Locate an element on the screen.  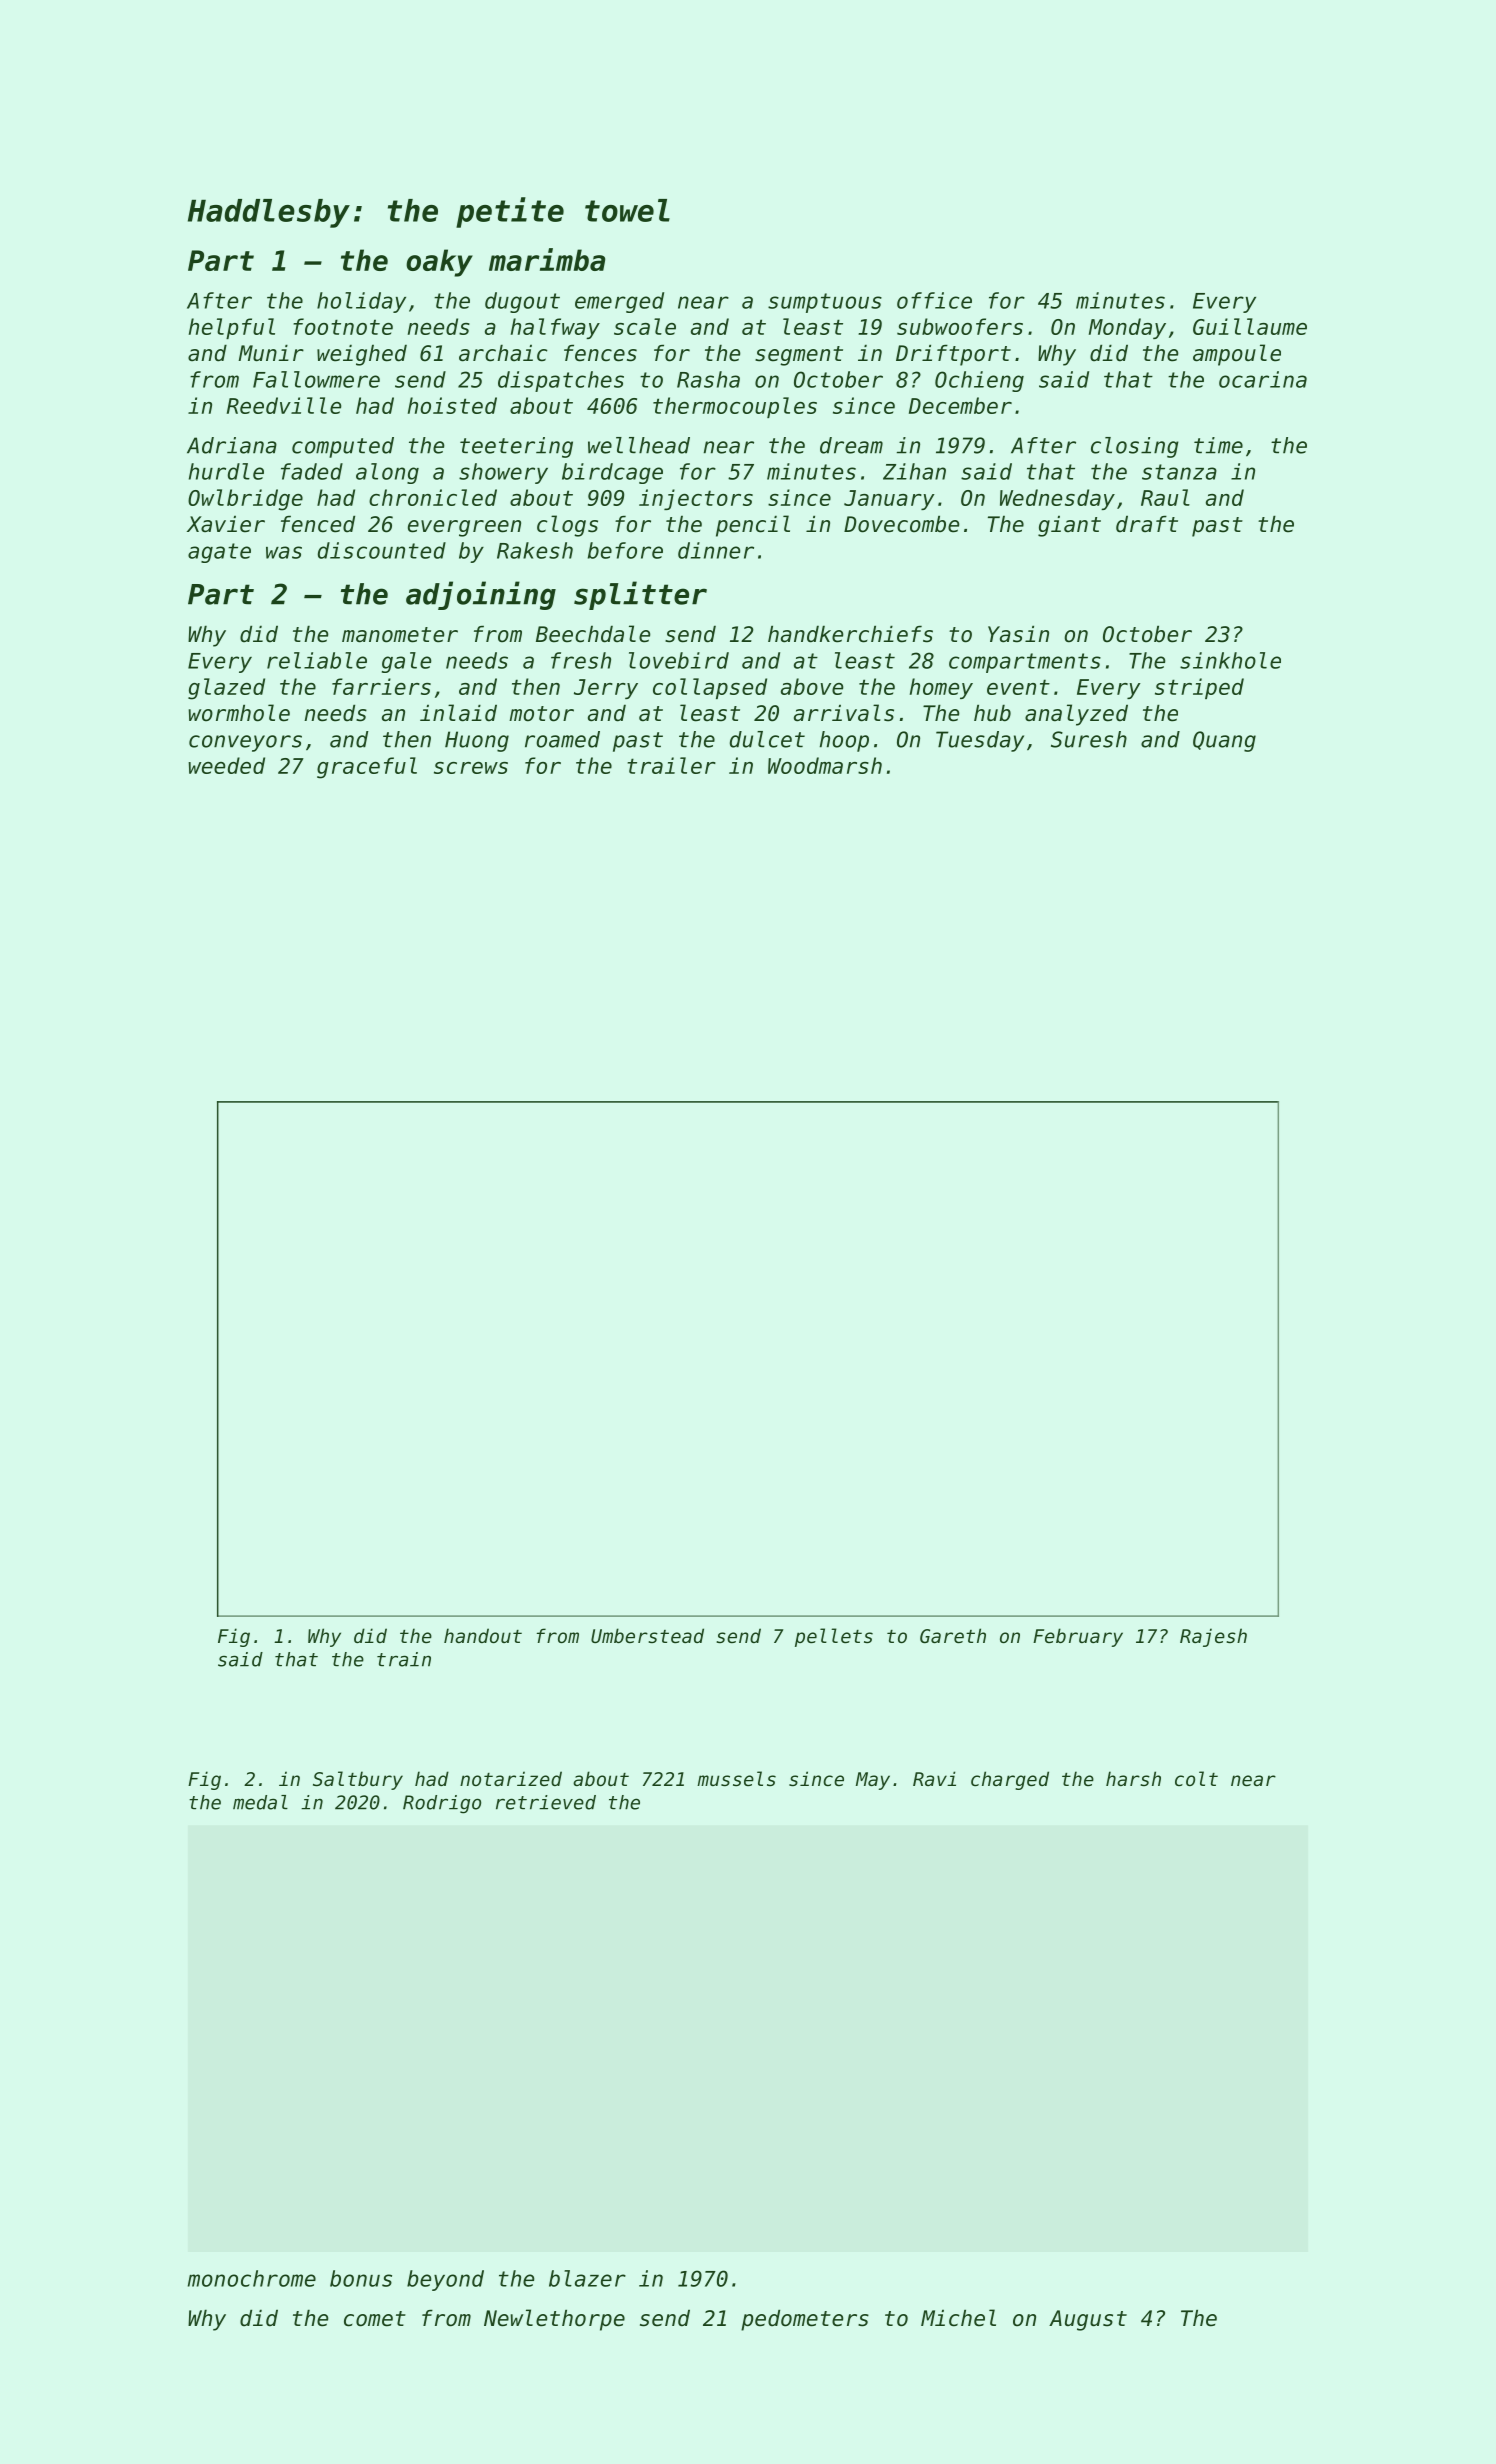
emerged is located at coordinates (619, 302).
